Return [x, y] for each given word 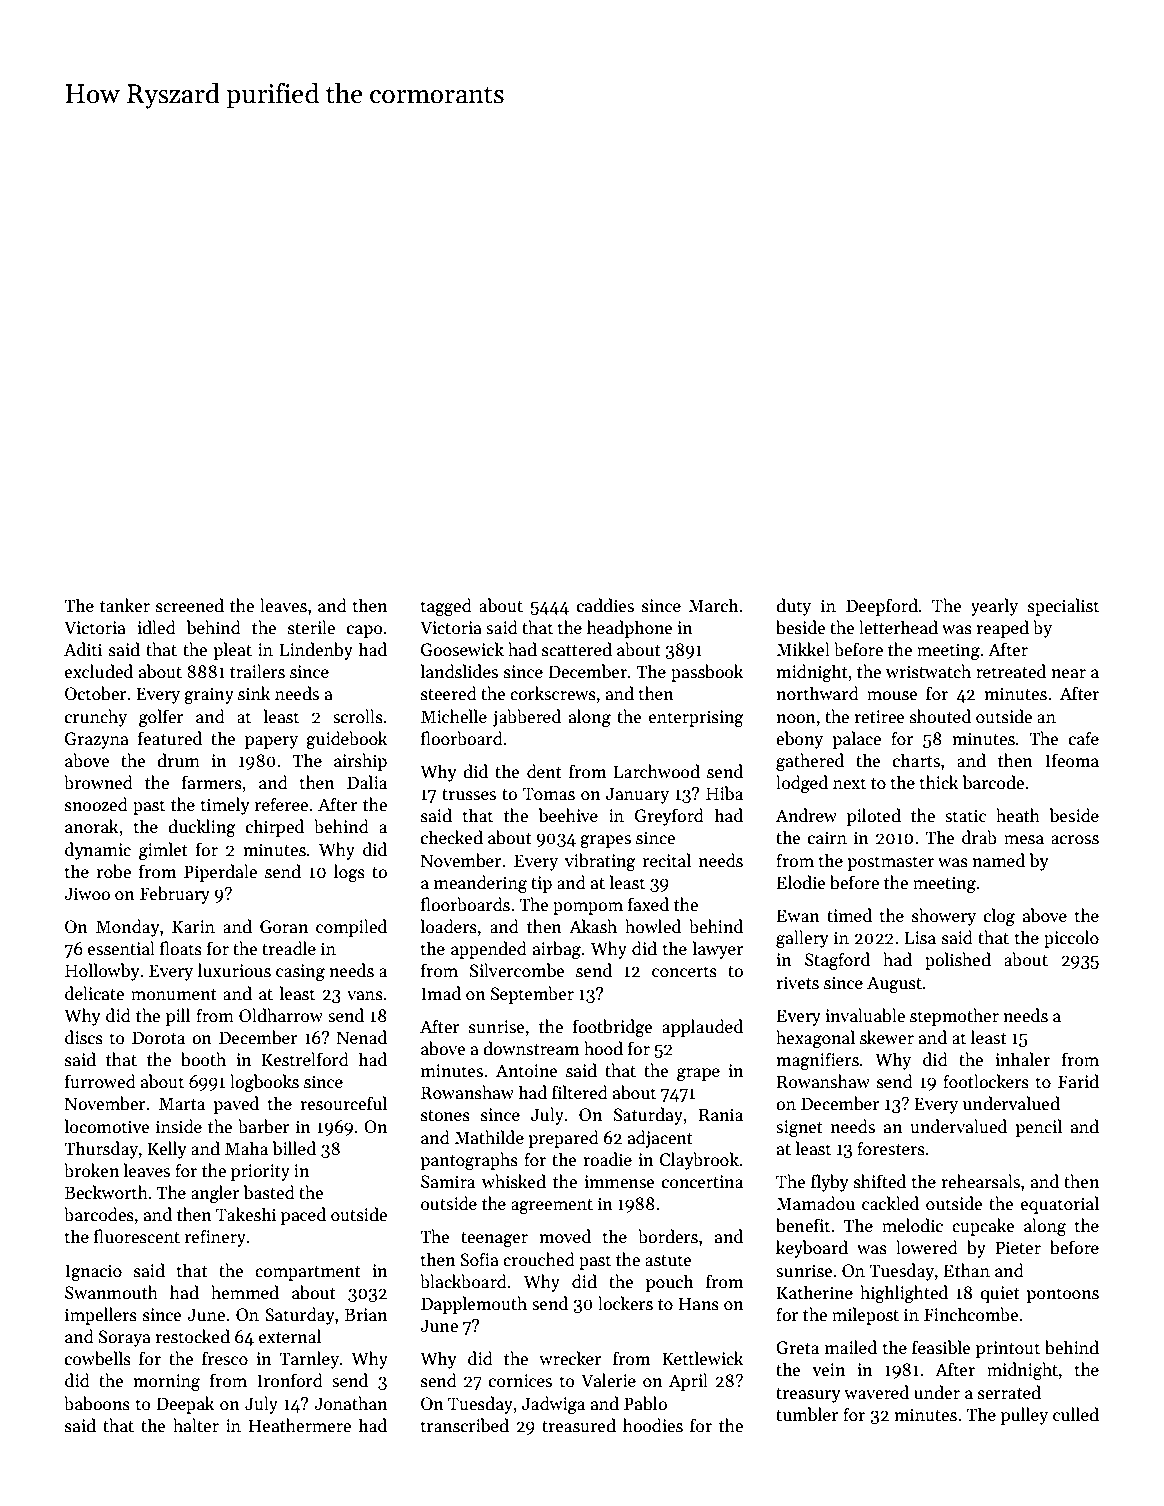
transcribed [465, 1425]
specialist [1063, 607]
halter [196, 1425]
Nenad [362, 1037]
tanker [125, 605]
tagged [446, 607]
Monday [128, 928]
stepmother [954, 1017]
